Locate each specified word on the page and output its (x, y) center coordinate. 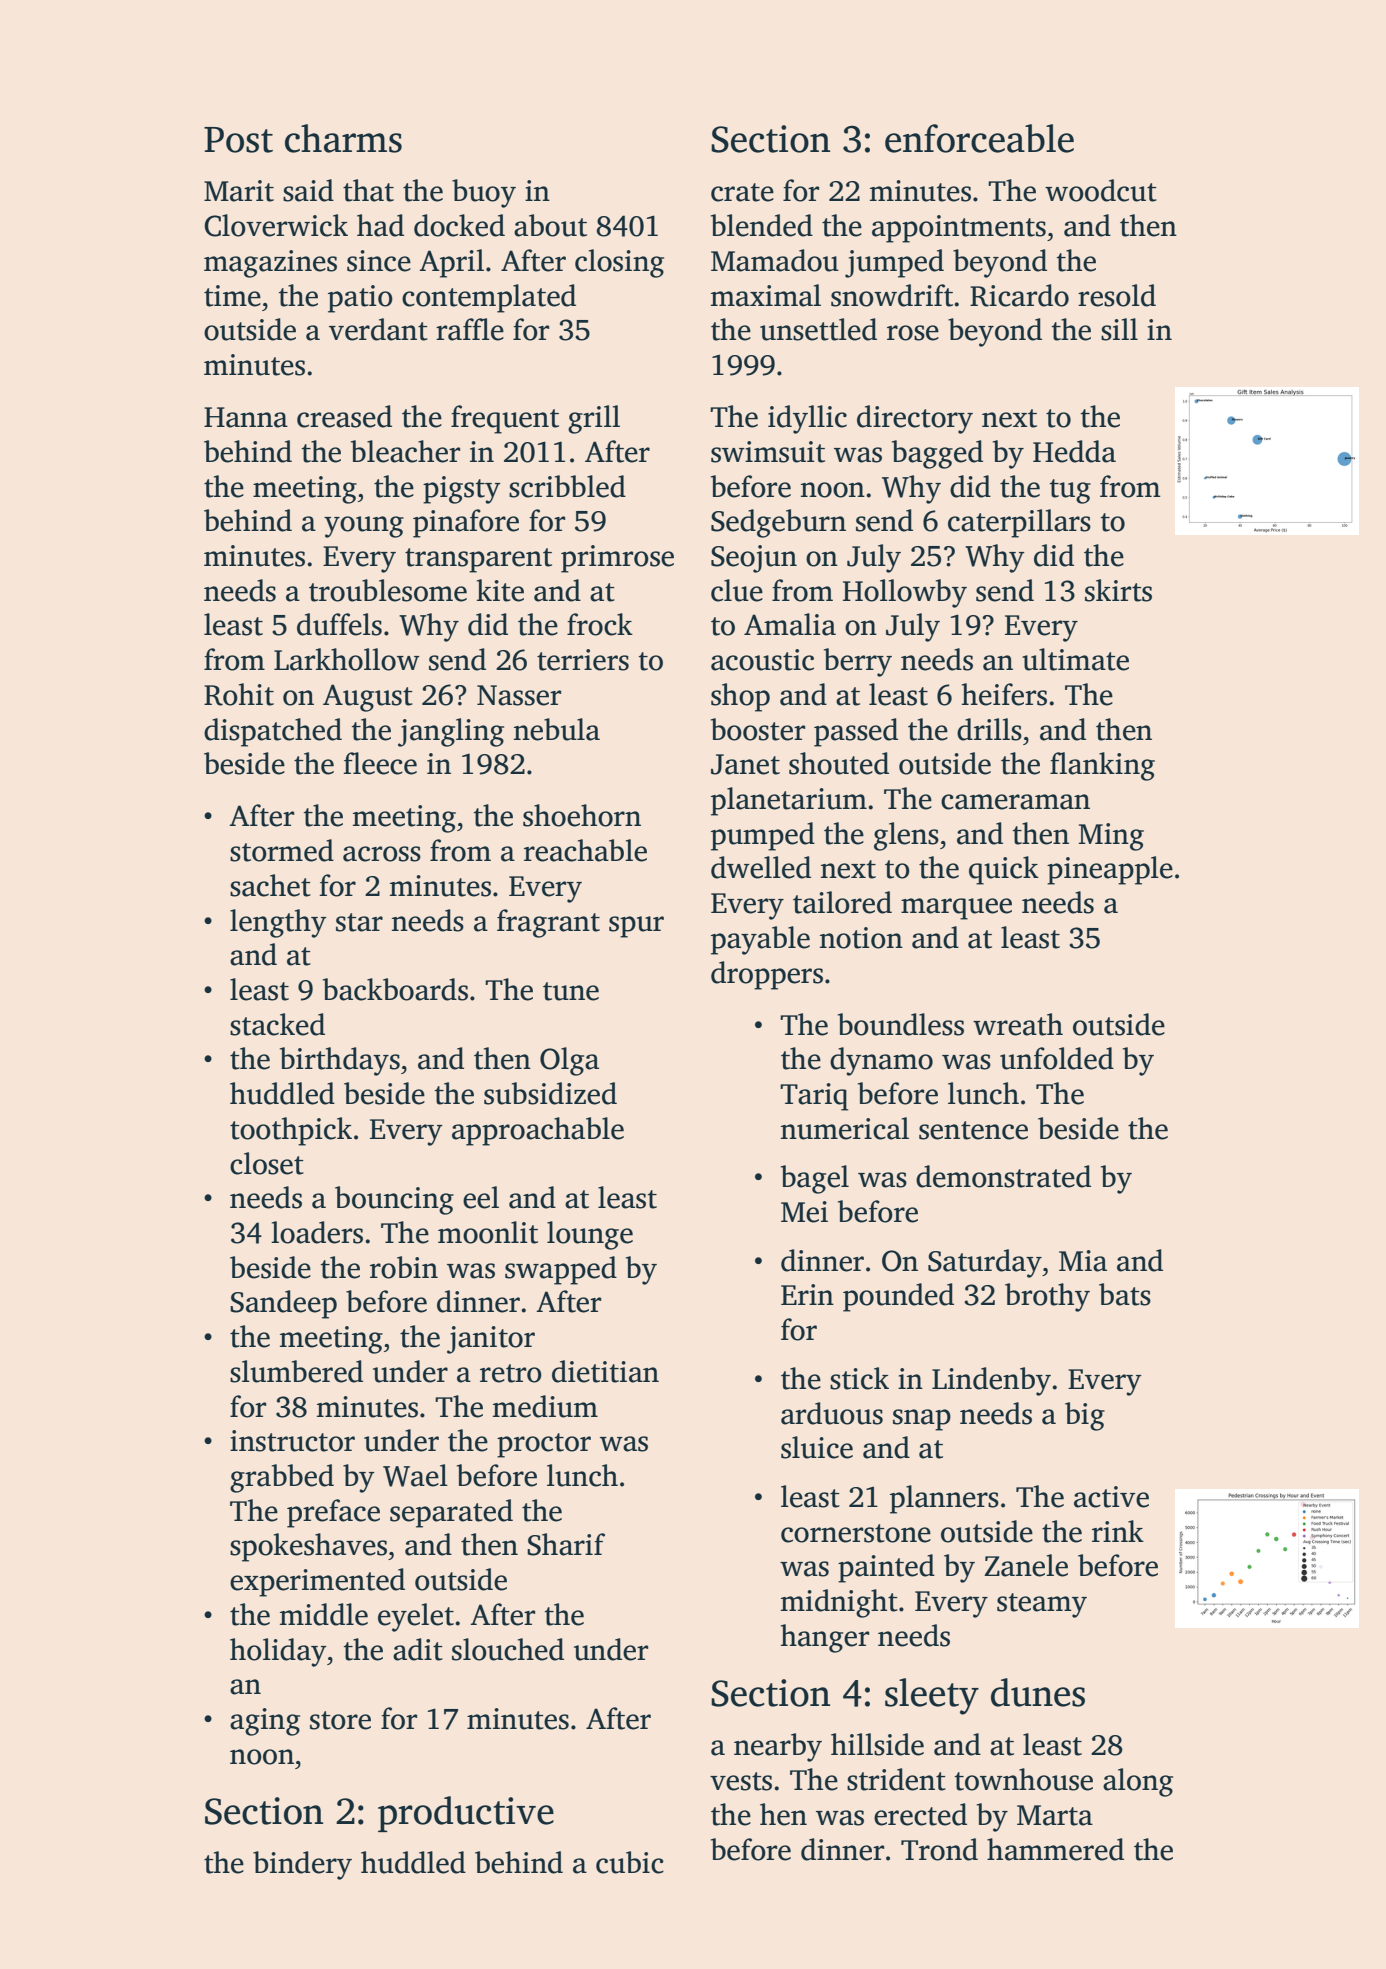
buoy (484, 193)
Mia (1083, 1261)
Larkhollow (347, 659)
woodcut (1101, 190)
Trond (939, 1849)
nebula (557, 729)
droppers (767, 975)
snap (922, 1420)
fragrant (548, 923)
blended (762, 225)
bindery (302, 1865)
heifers (1004, 694)
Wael (415, 1475)
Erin (807, 1294)
